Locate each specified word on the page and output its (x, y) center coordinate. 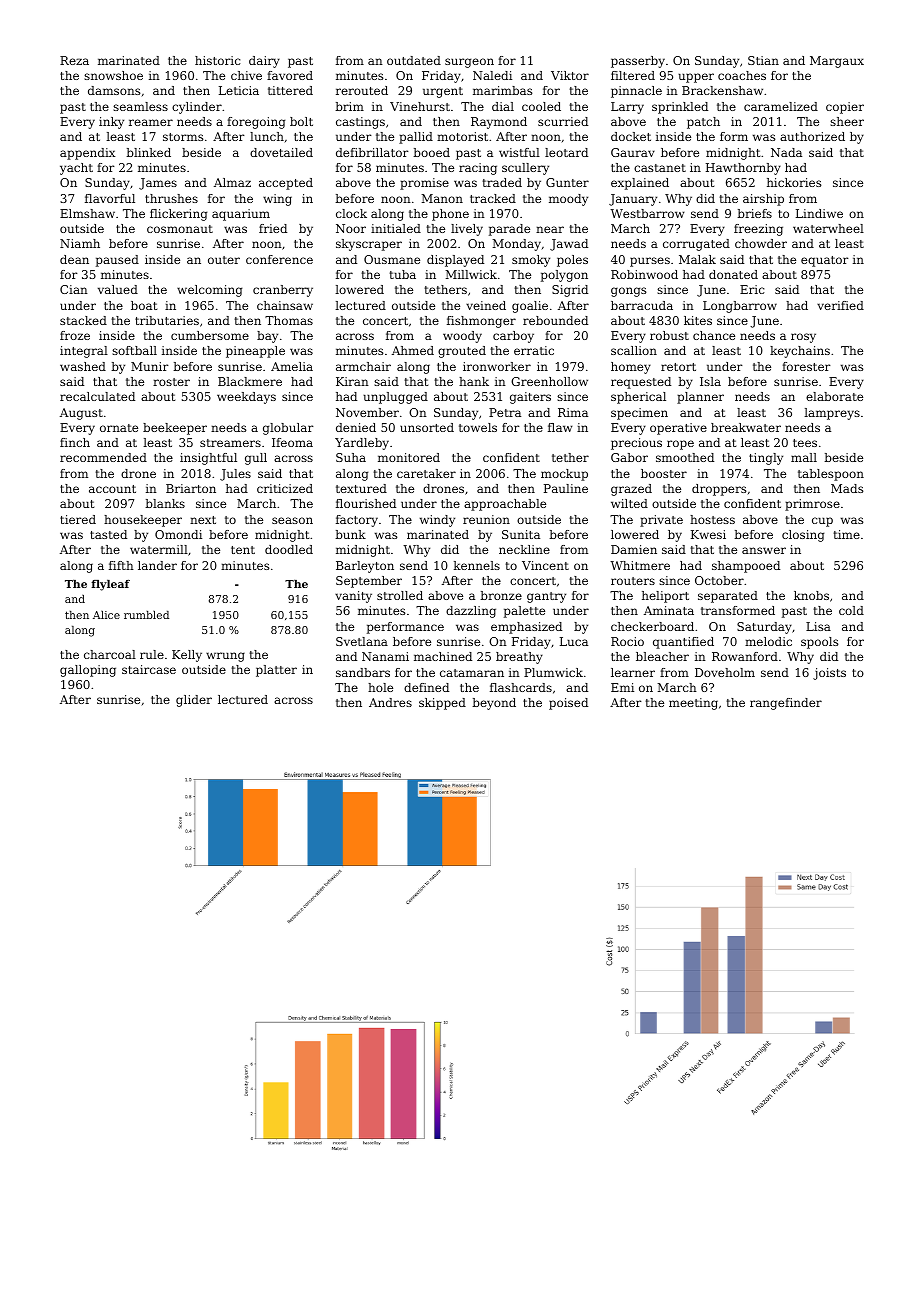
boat (144, 305)
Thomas (289, 320)
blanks (165, 503)
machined (443, 656)
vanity (353, 597)
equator (825, 261)
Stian (763, 60)
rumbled (146, 615)
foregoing (256, 123)
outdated (414, 60)
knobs (811, 595)
